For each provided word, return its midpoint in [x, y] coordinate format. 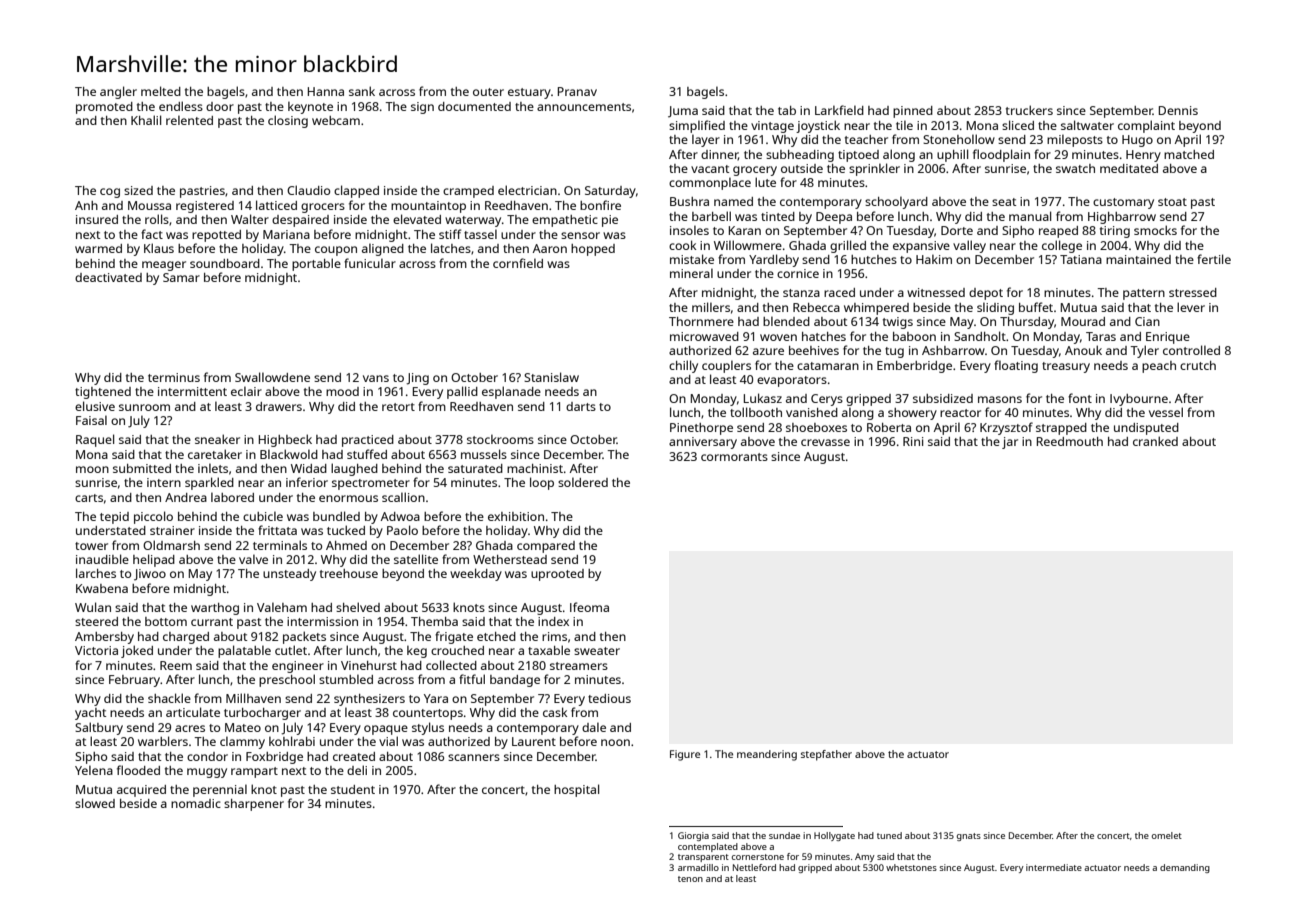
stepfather [826, 755]
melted [161, 91]
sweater [597, 651]
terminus [174, 377]
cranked [1155, 441]
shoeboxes [816, 427]
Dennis [1178, 110]
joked [137, 651]
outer [488, 92]
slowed [95, 803]
